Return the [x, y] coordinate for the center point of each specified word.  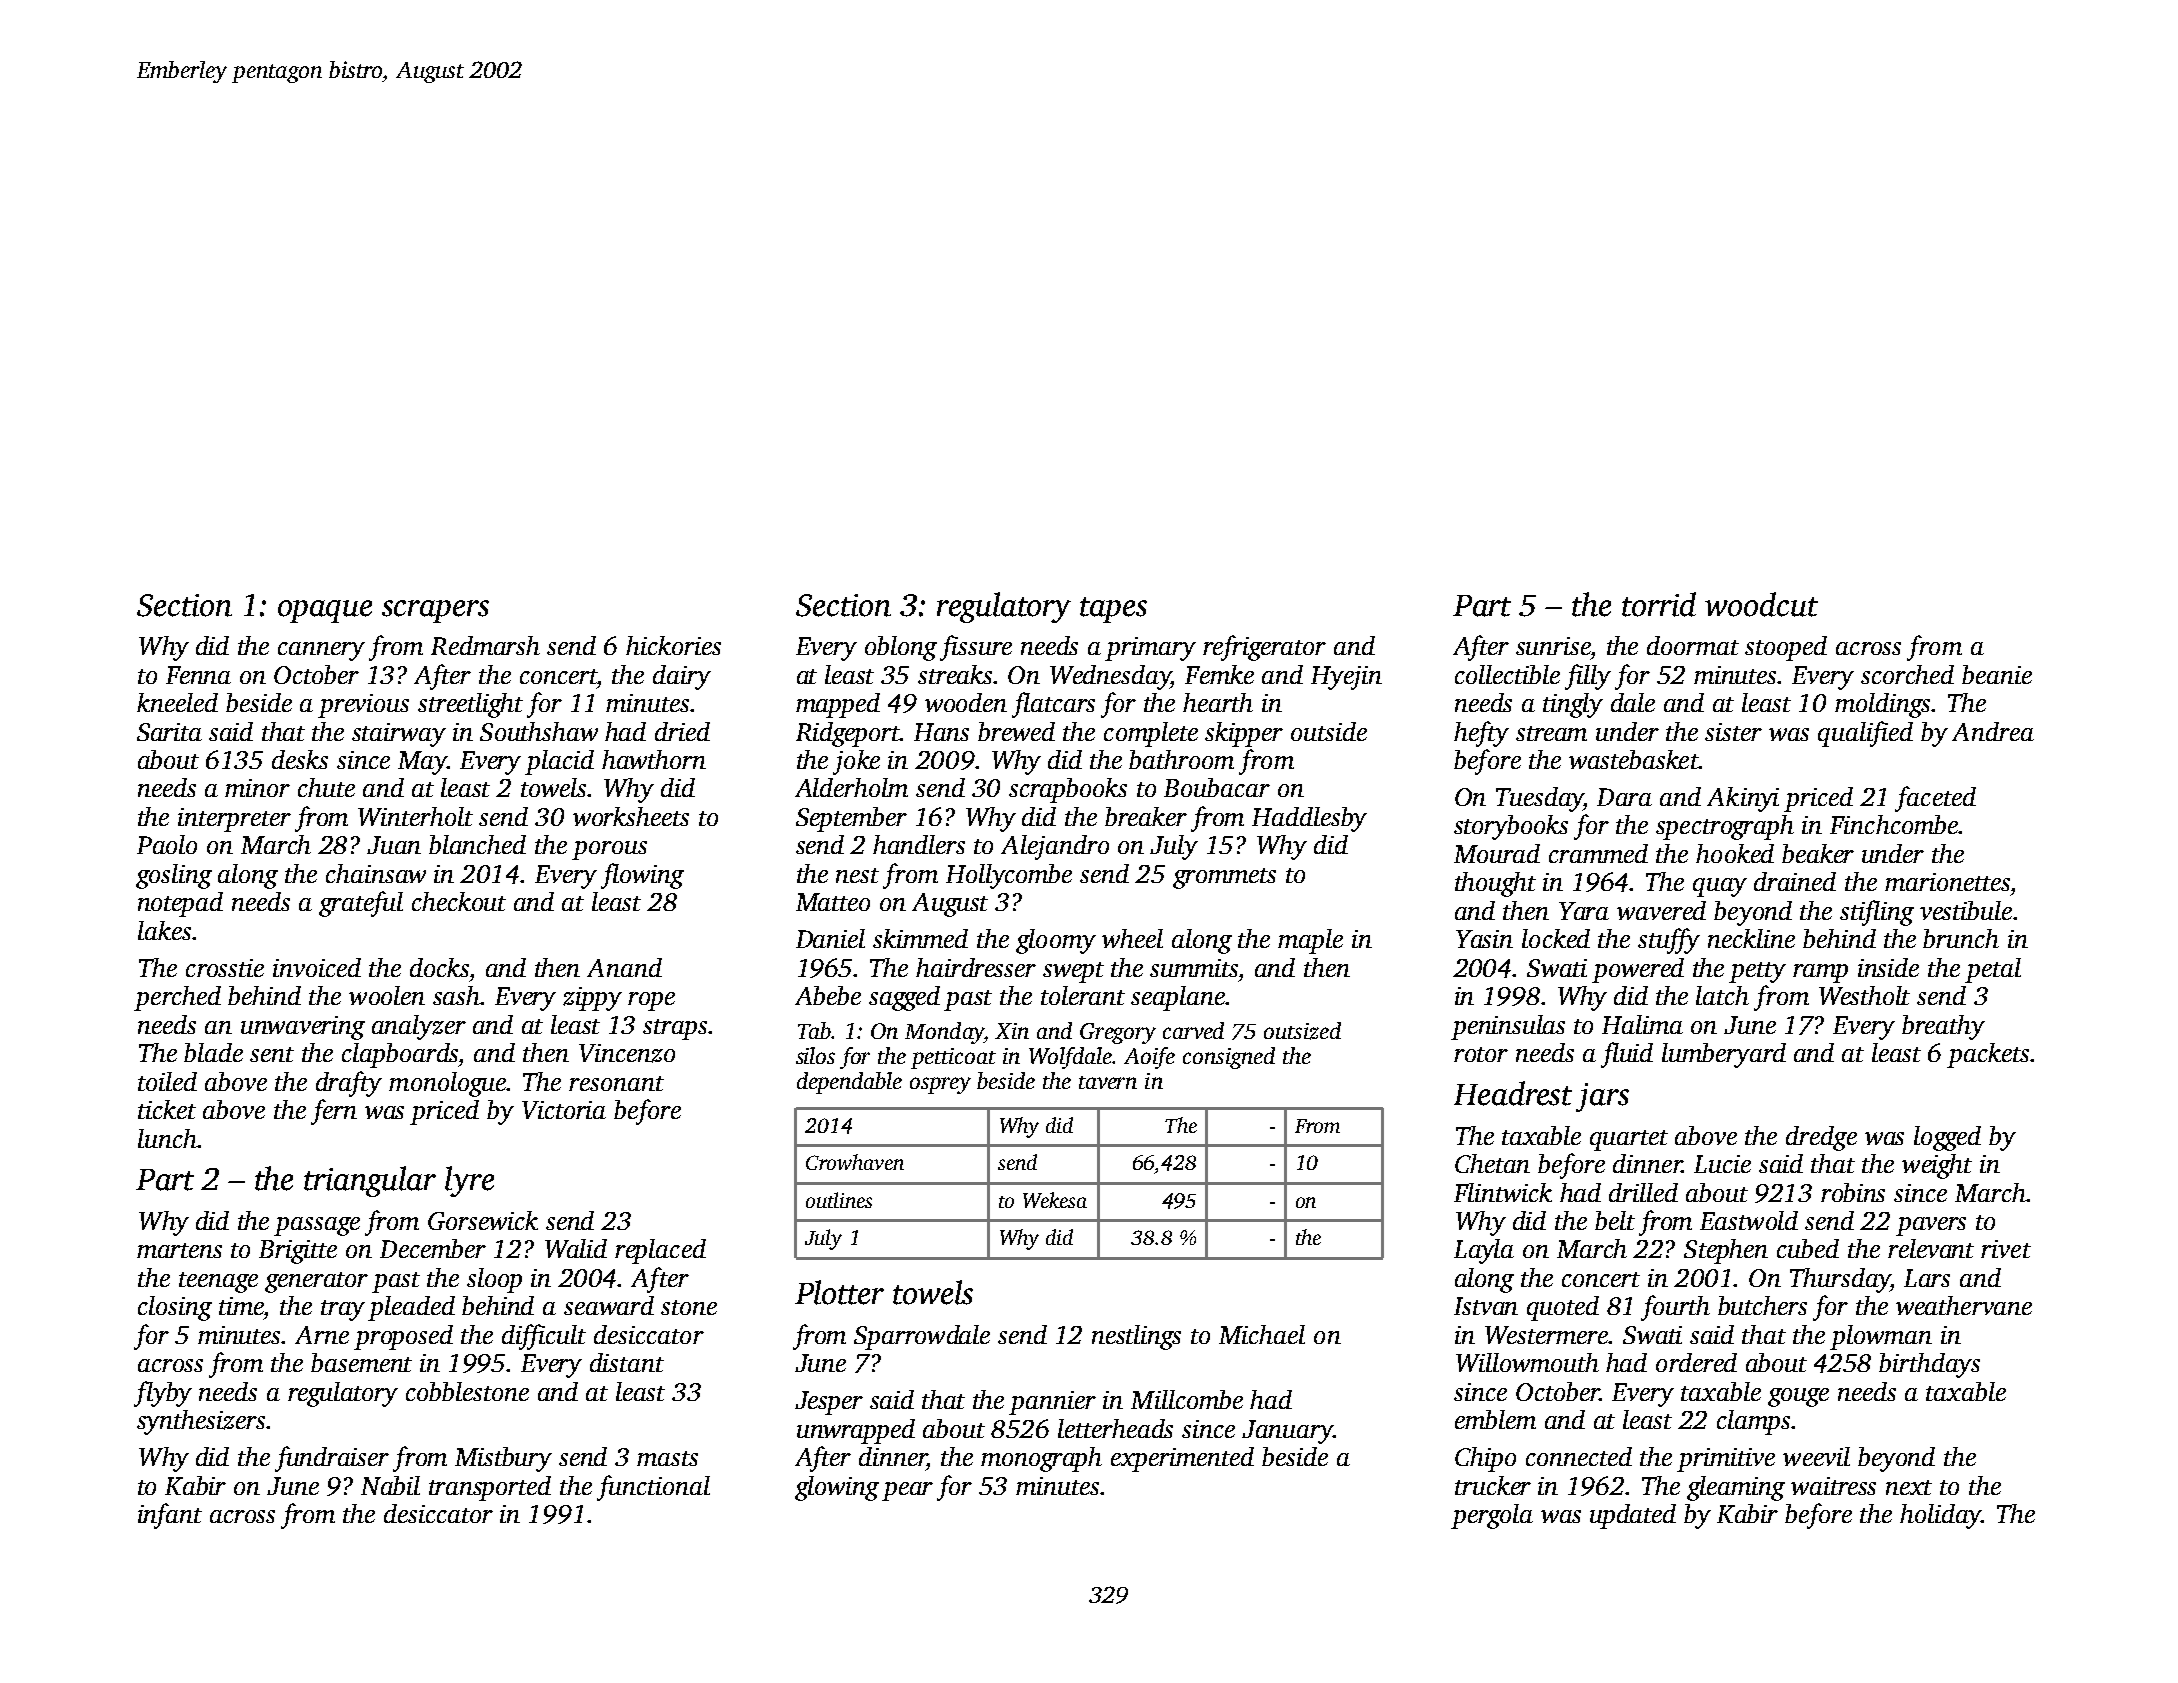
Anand [624, 967]
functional [653, 1488]
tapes [1113, 610]
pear [907, 1491]
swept [1073, 972]
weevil [1816, 1456]
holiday [1940, 1516]
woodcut [1761, 604]
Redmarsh [485, 645]
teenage [218, 1282]
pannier [1052, 1403]
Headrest [1513, 1093]
